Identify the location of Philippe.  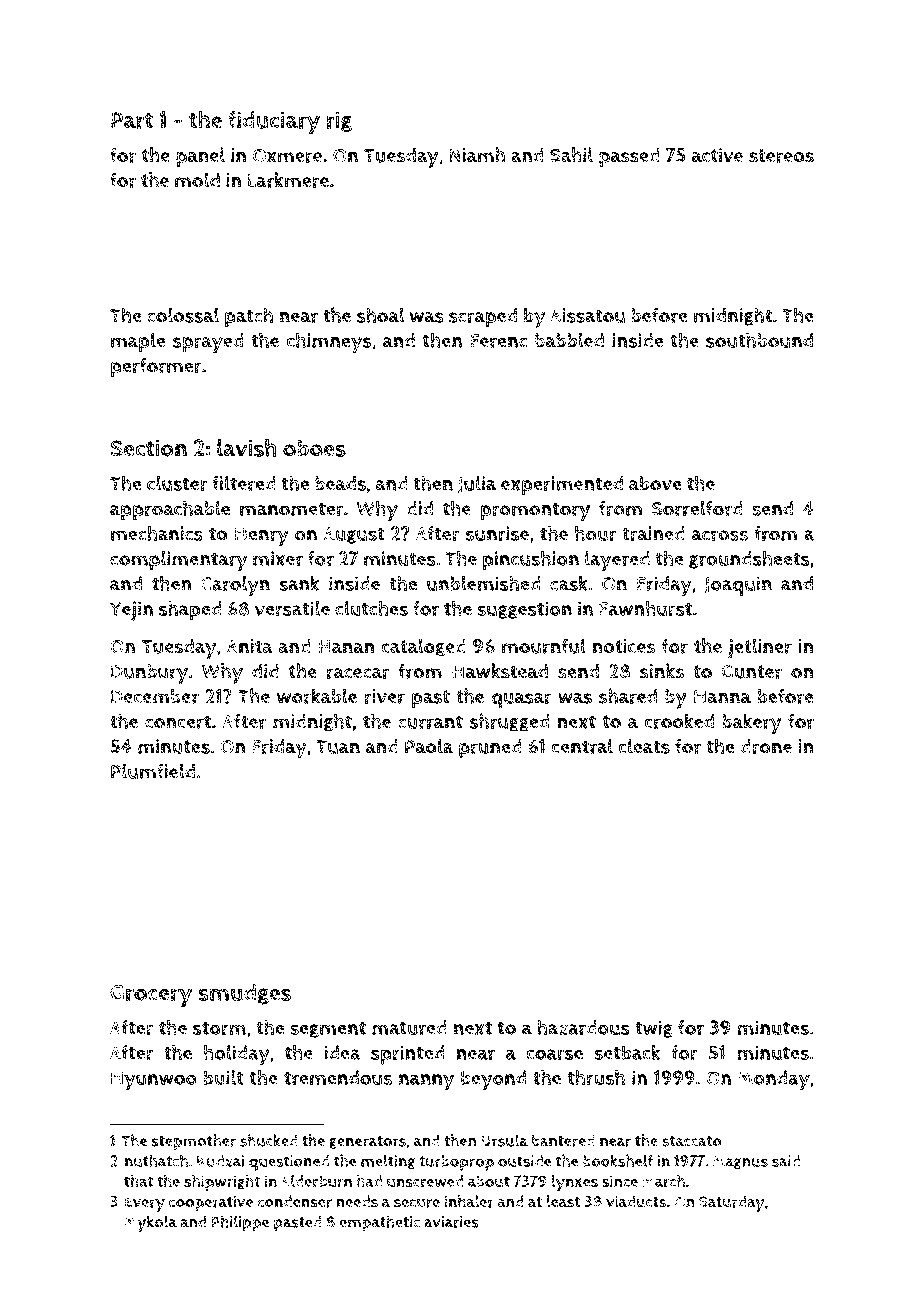
(240, 1223).
